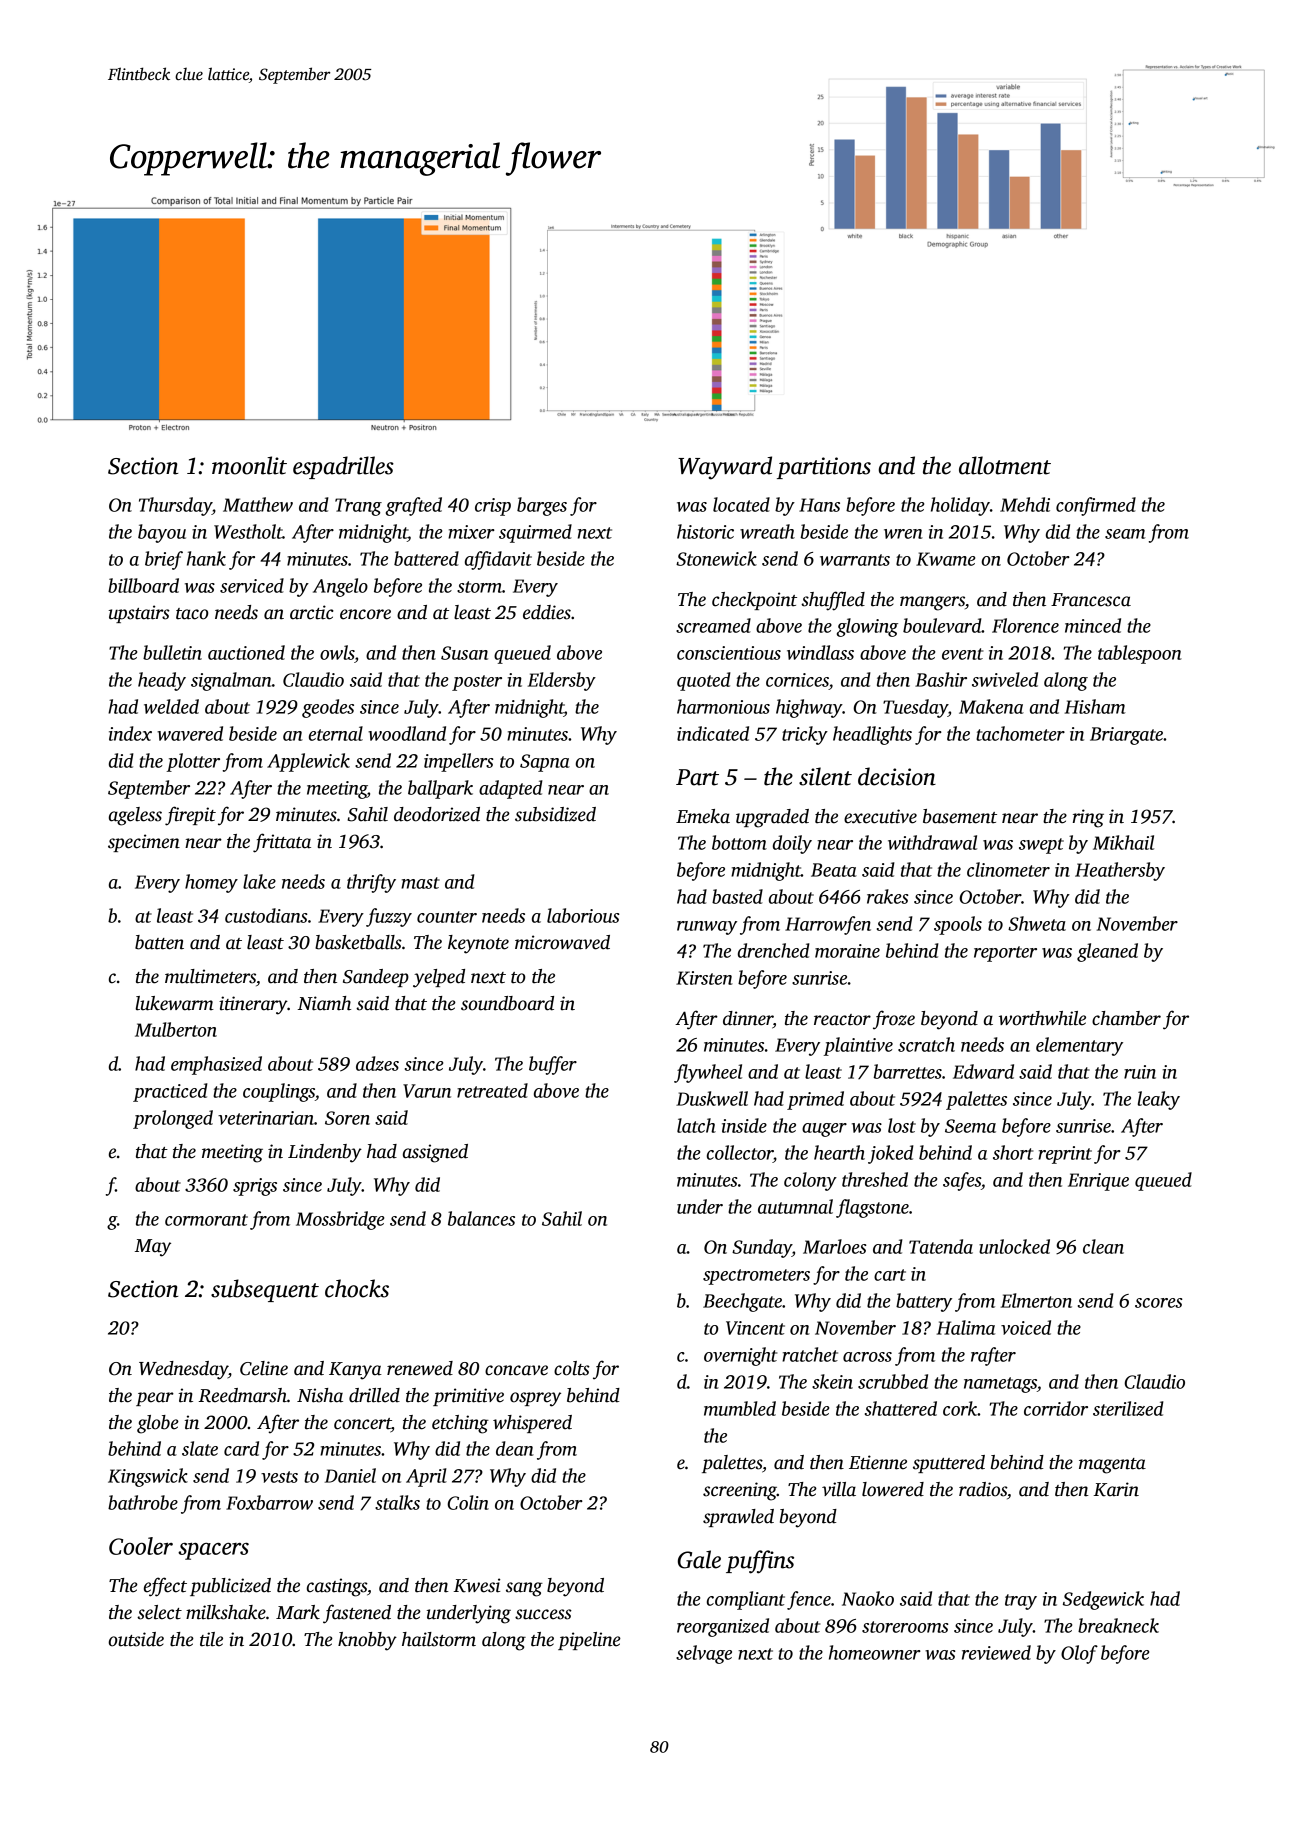  What do you see at coordinates (376, 978) in the page?
I see `Sandeep` at bounding box center [376, 978].
